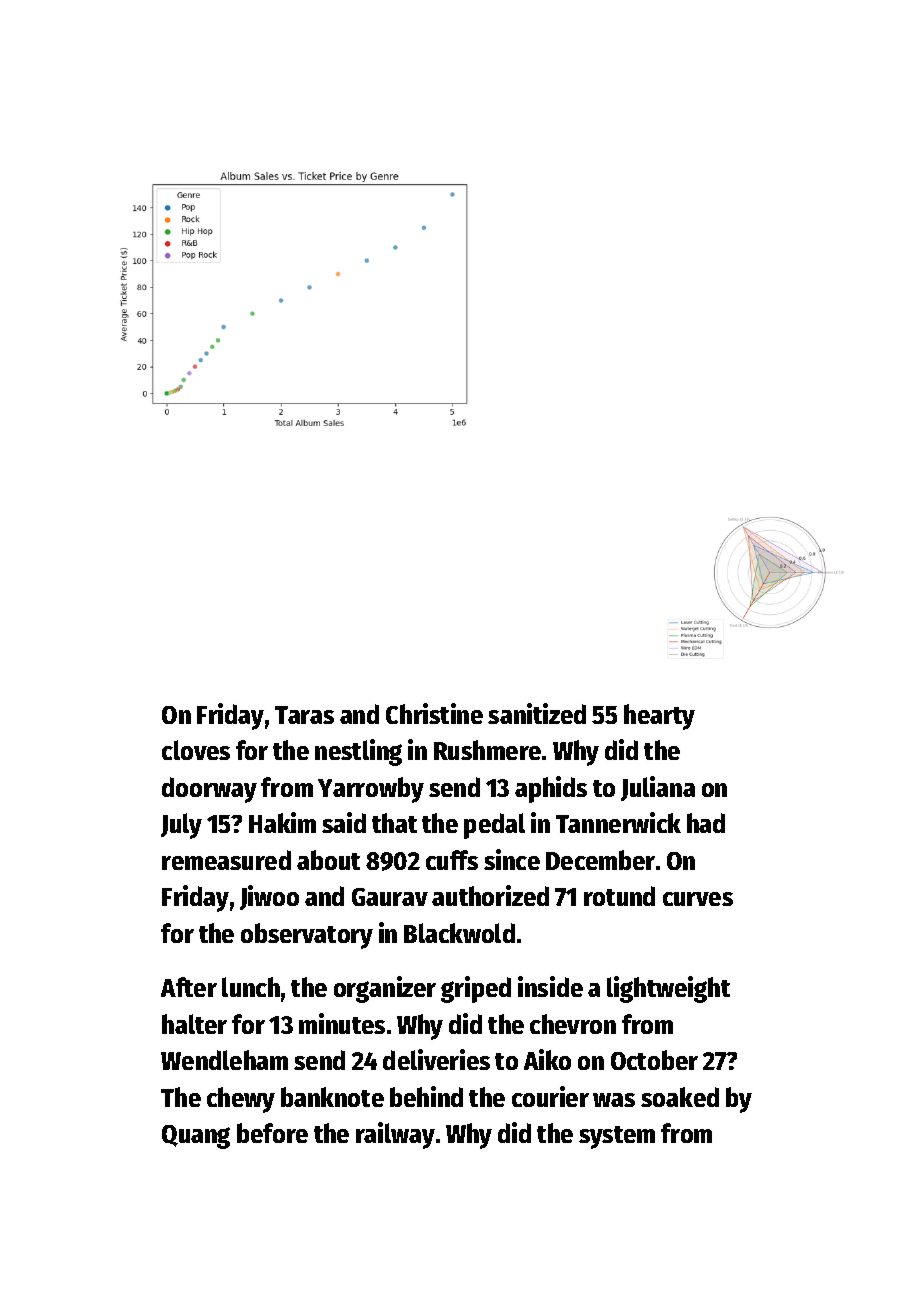 This document has height=1311, width=924. What do you see at coordinates (395, 1135) in the document?
I see `railway` at bounding box center [395, 1135].
